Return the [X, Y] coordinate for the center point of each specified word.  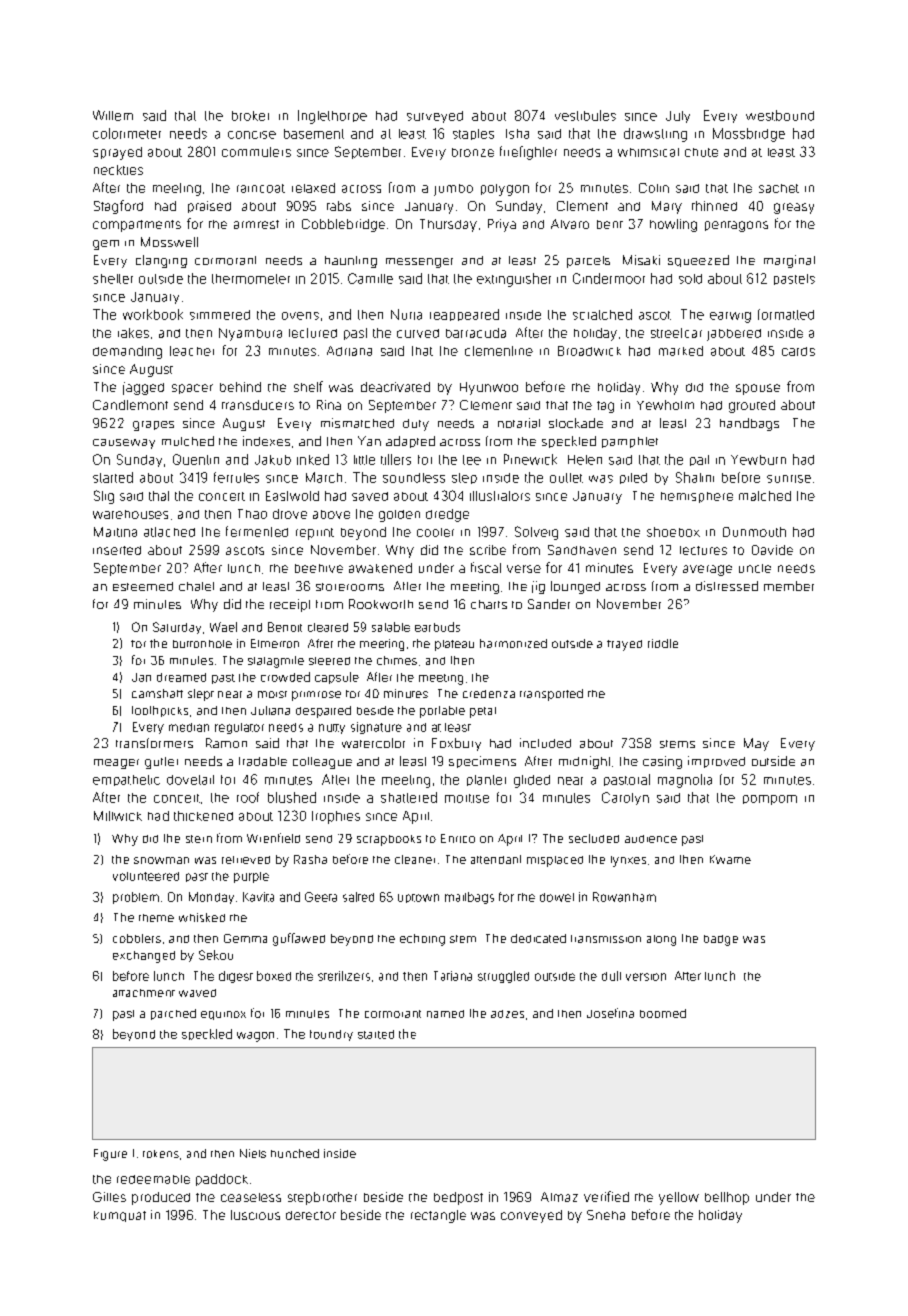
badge [721, 940]
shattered [409, 797]
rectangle [438, 1216]
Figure [110, 1155]
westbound [780, 115]
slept [201, 695]
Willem [113, 115]
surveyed [435, 117]
